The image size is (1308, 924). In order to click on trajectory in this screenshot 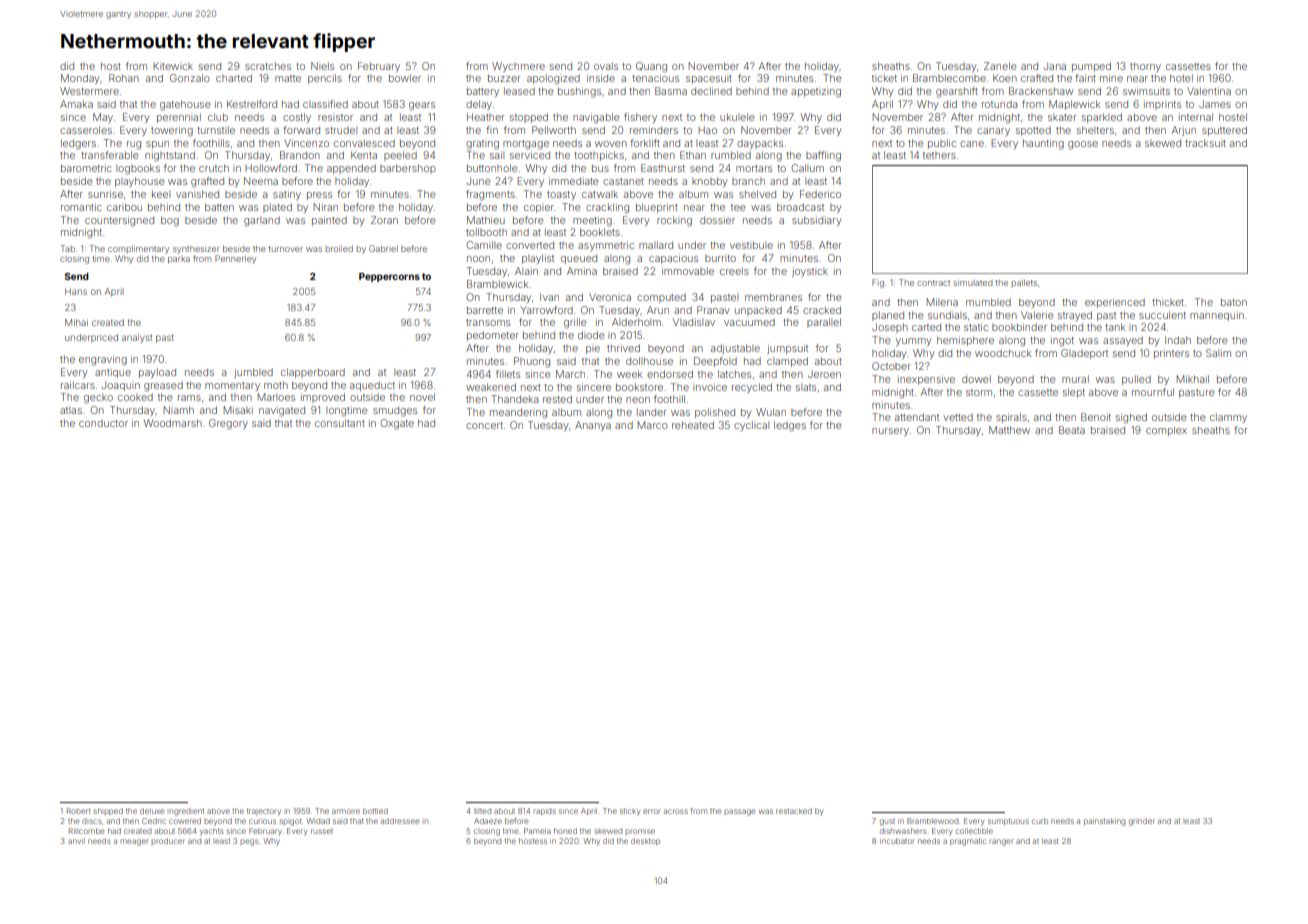, I will do `click(264, 812)`.
